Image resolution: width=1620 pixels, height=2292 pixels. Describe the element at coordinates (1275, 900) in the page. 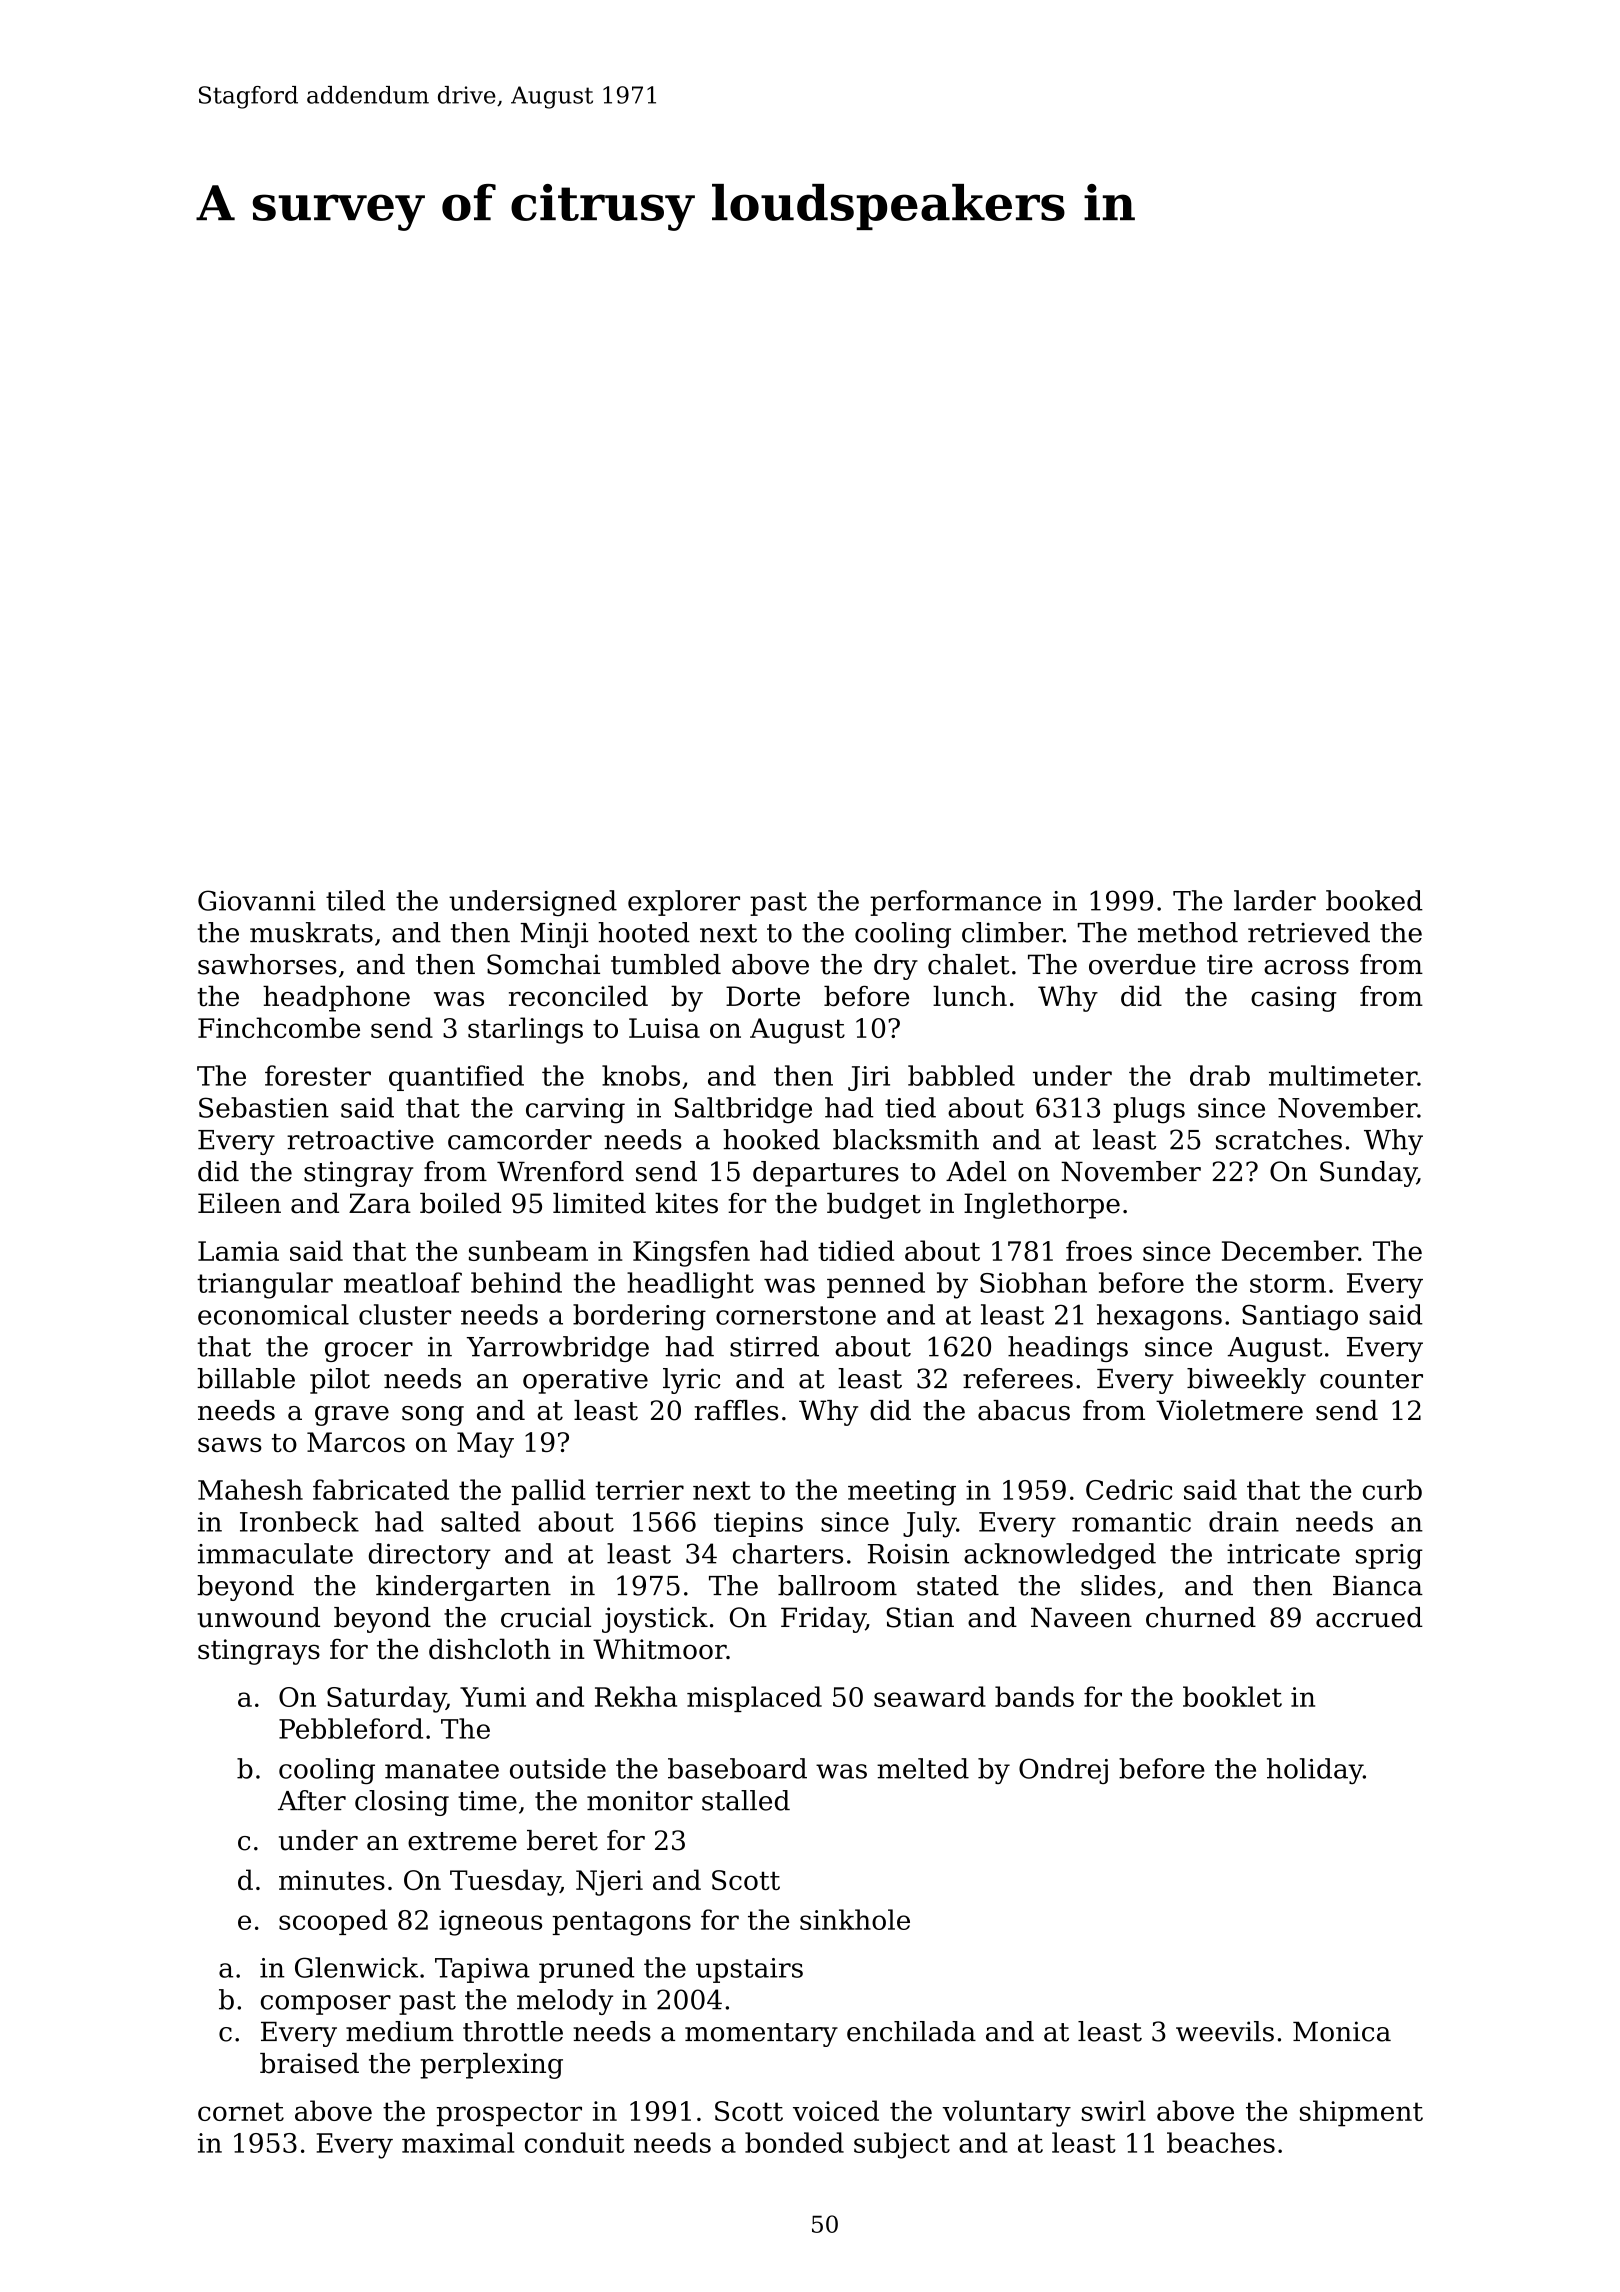

I see `larder` at that location.
